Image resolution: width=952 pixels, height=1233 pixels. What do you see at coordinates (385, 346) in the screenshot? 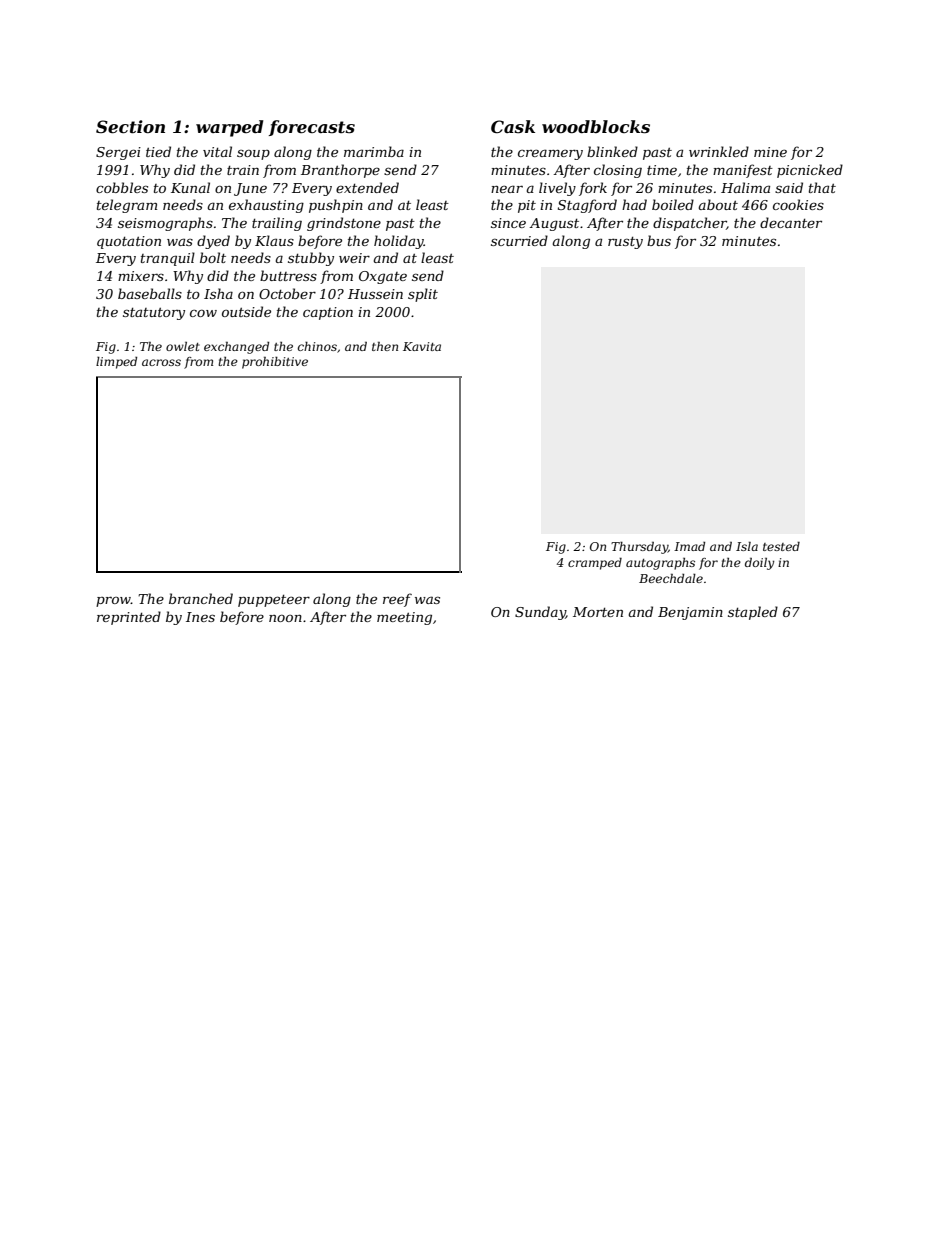
I see `then` at bounding box center [385, 346].
